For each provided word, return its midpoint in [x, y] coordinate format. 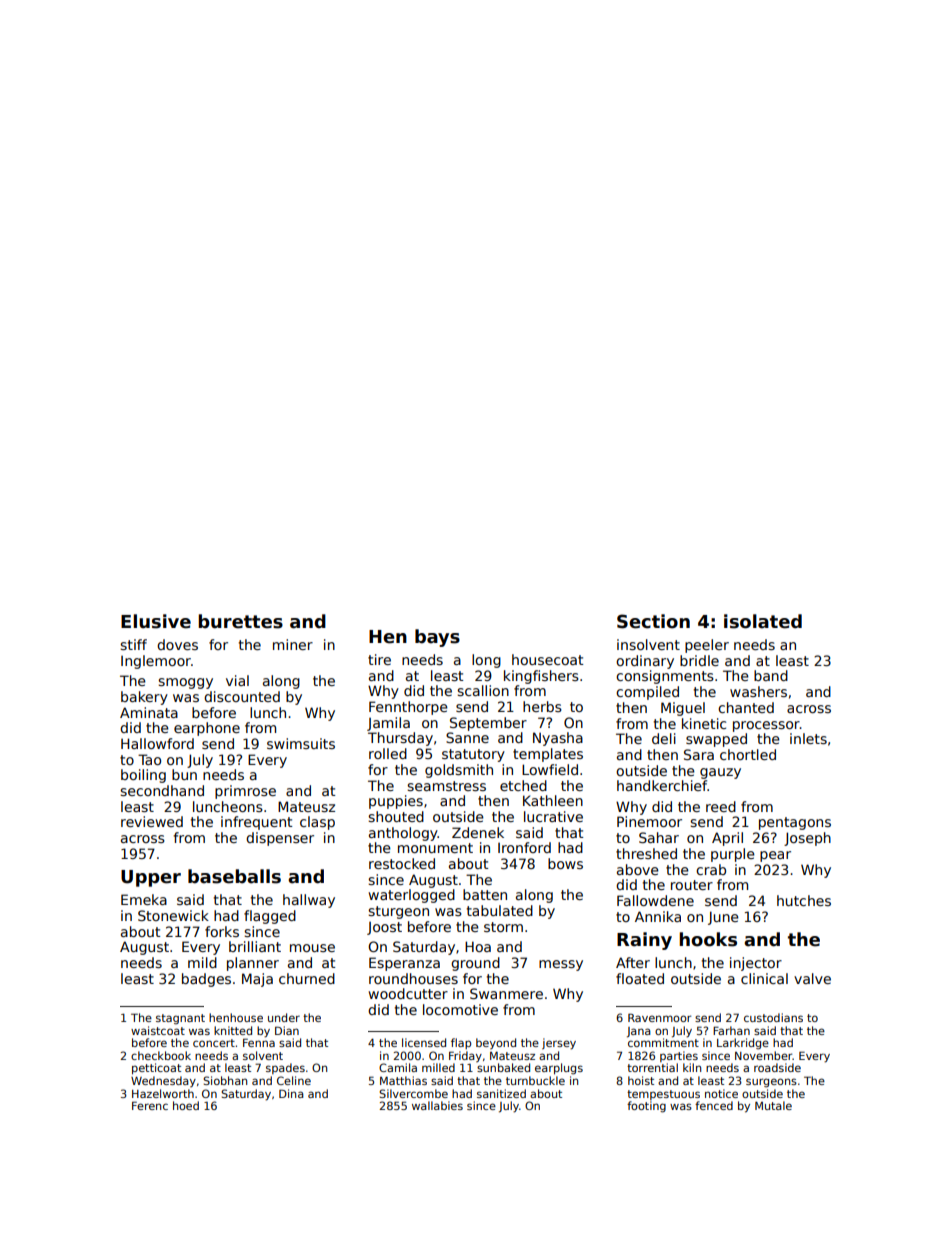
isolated [763, 621]
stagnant [180, 1019]
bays [437, 638]
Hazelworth [163, 1093]
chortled [748, 754]
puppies [396, 802]
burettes [240, 621]
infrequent [256, 823]
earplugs [559, 1069]
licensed [424, 1042]
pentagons [795, 823]
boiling [143, 776]
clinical [764, 978]
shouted [396, 816]
